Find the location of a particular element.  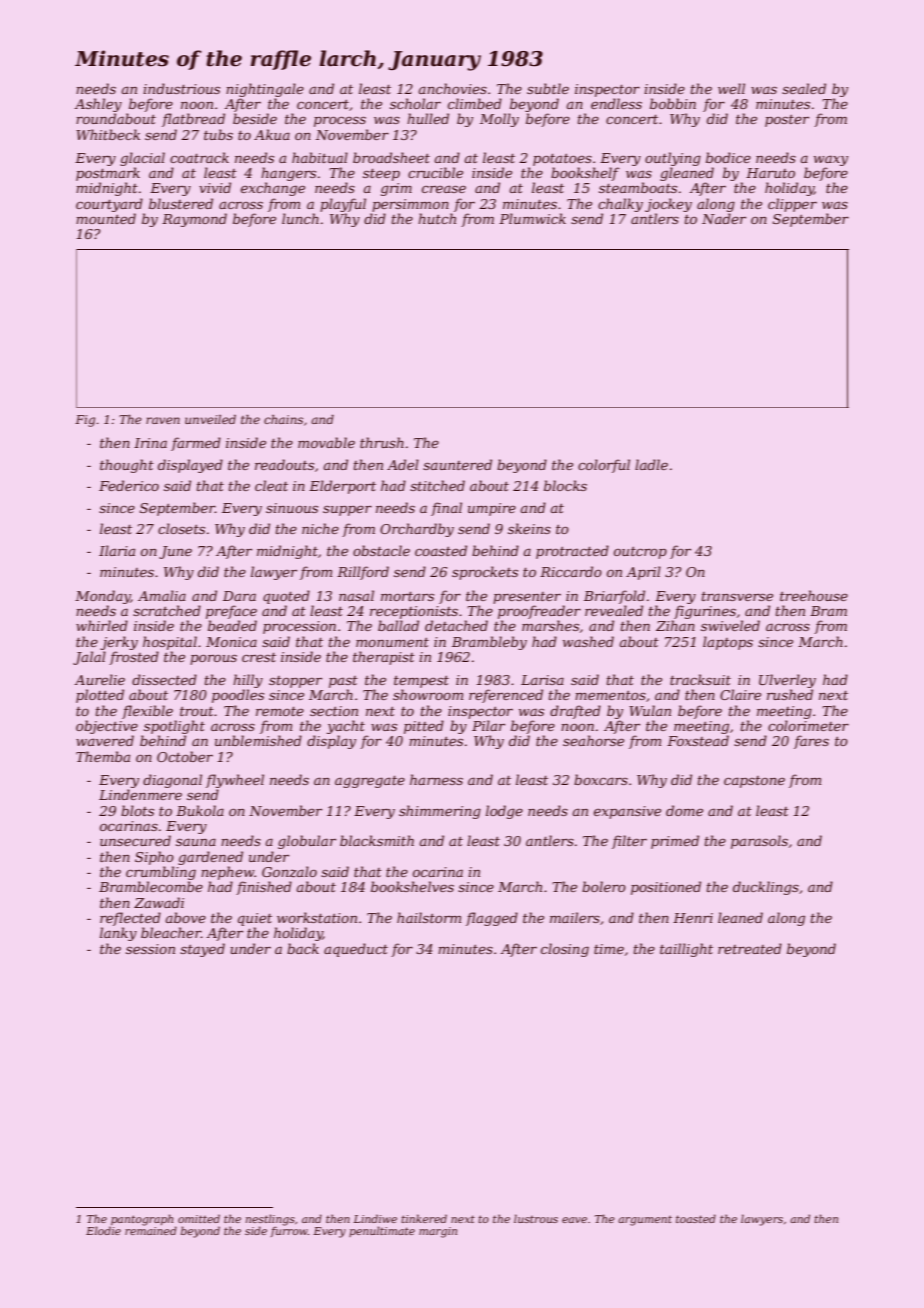

Ashley is located at coordinates (98, 105).
